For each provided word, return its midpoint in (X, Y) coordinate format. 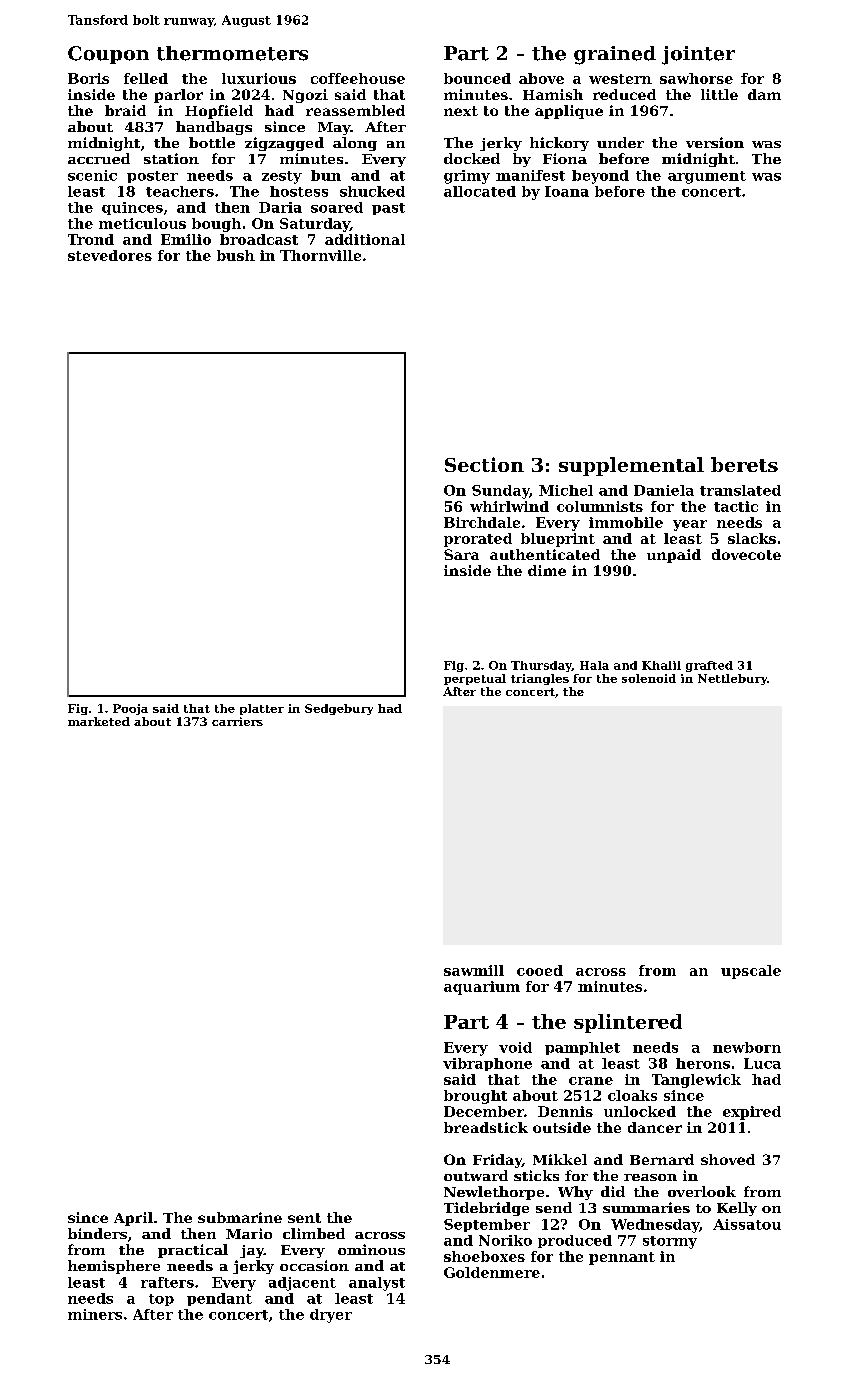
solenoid (649, 678)
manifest (530, 175)
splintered (628, 1023)
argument (707, 177)
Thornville (320, 255)
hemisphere (114, 1267)
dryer (331, 1316)
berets (744, 464)
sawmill (474, 970)
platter (262, 709)
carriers (237, 721)
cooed (540, 970)
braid (125, 110)
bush (236, 255)
